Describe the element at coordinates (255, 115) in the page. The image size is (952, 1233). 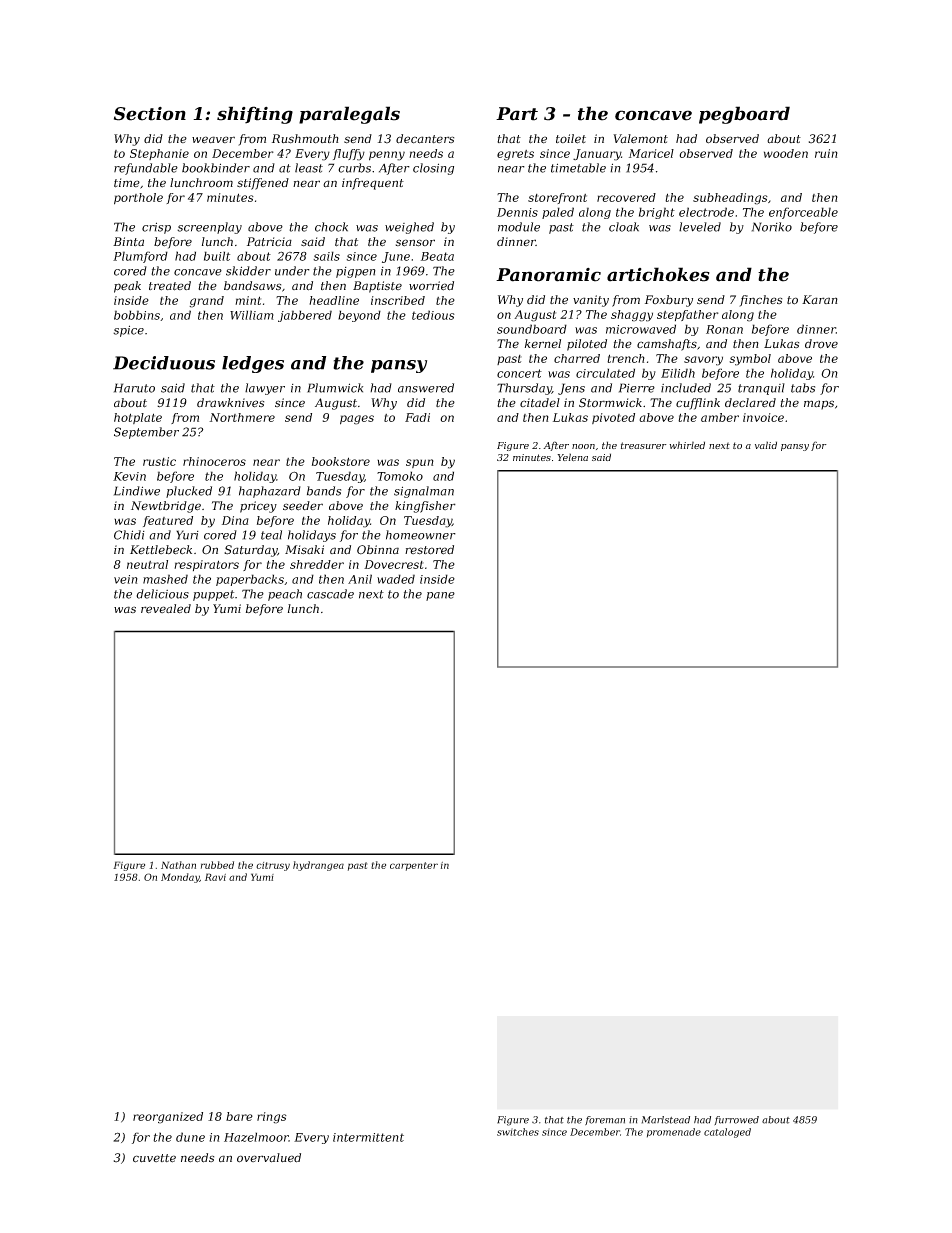
I see `shifting` at that location.
